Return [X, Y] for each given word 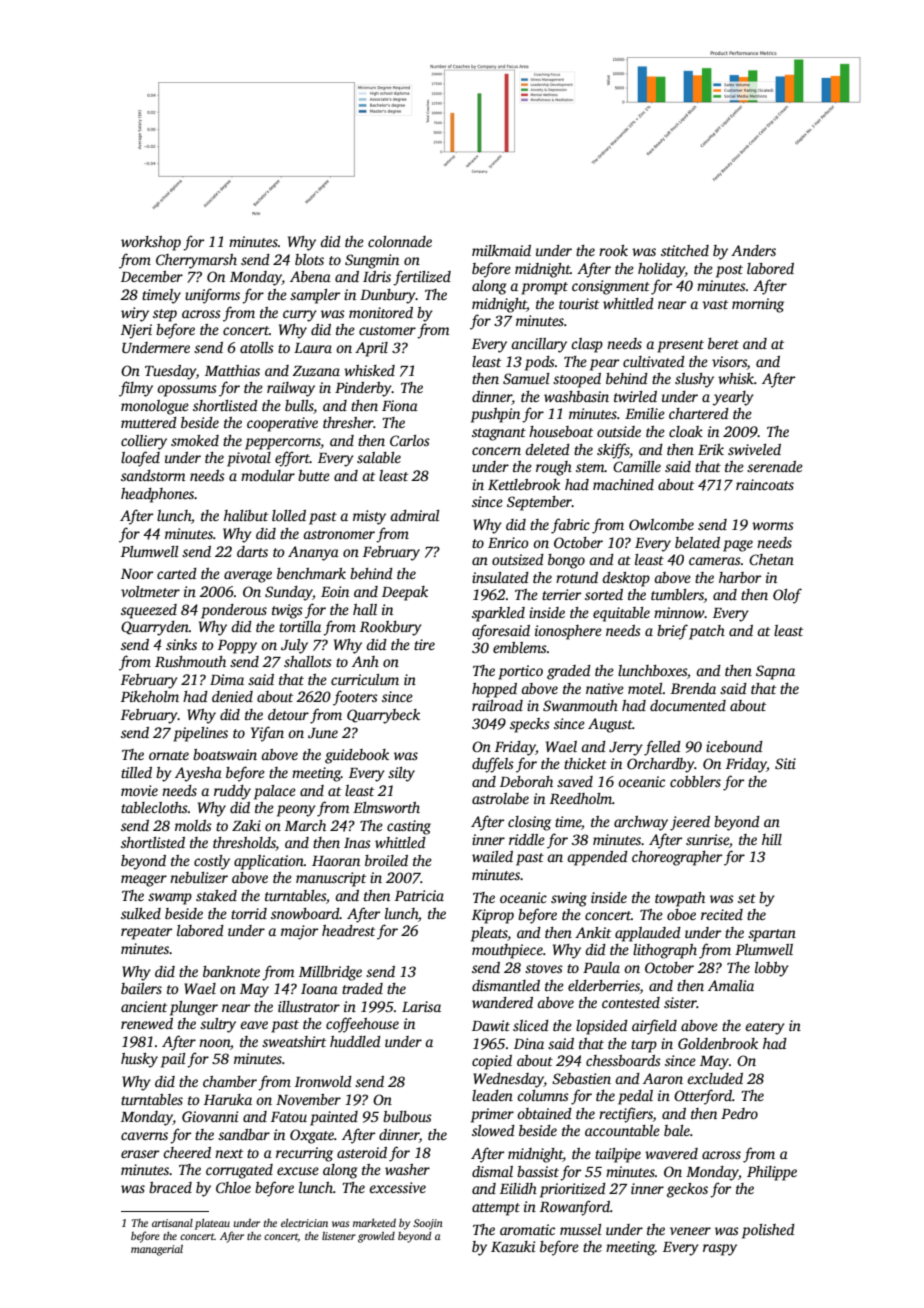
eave [254, 1025]
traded [362, 988]
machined [623, 484]
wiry [135, 314]
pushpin [495, 415]
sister [680, 1002]
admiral [414, 515]
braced [170, 1187]
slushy [694, 380]
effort [292, 459]
